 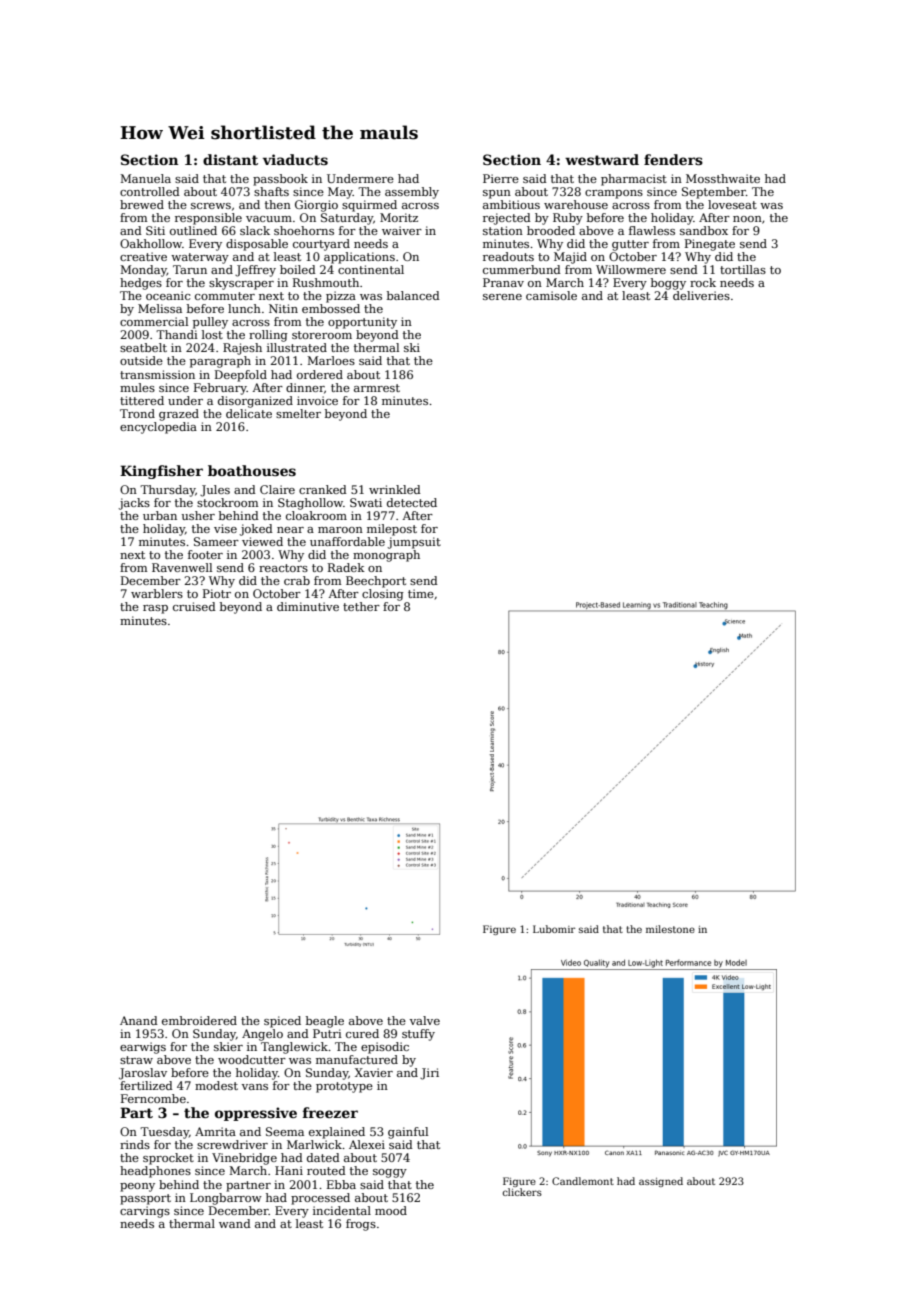 What do you see at coordinates (230, 159) in the image?
I see `distant` at bounding box center [230, 159].
